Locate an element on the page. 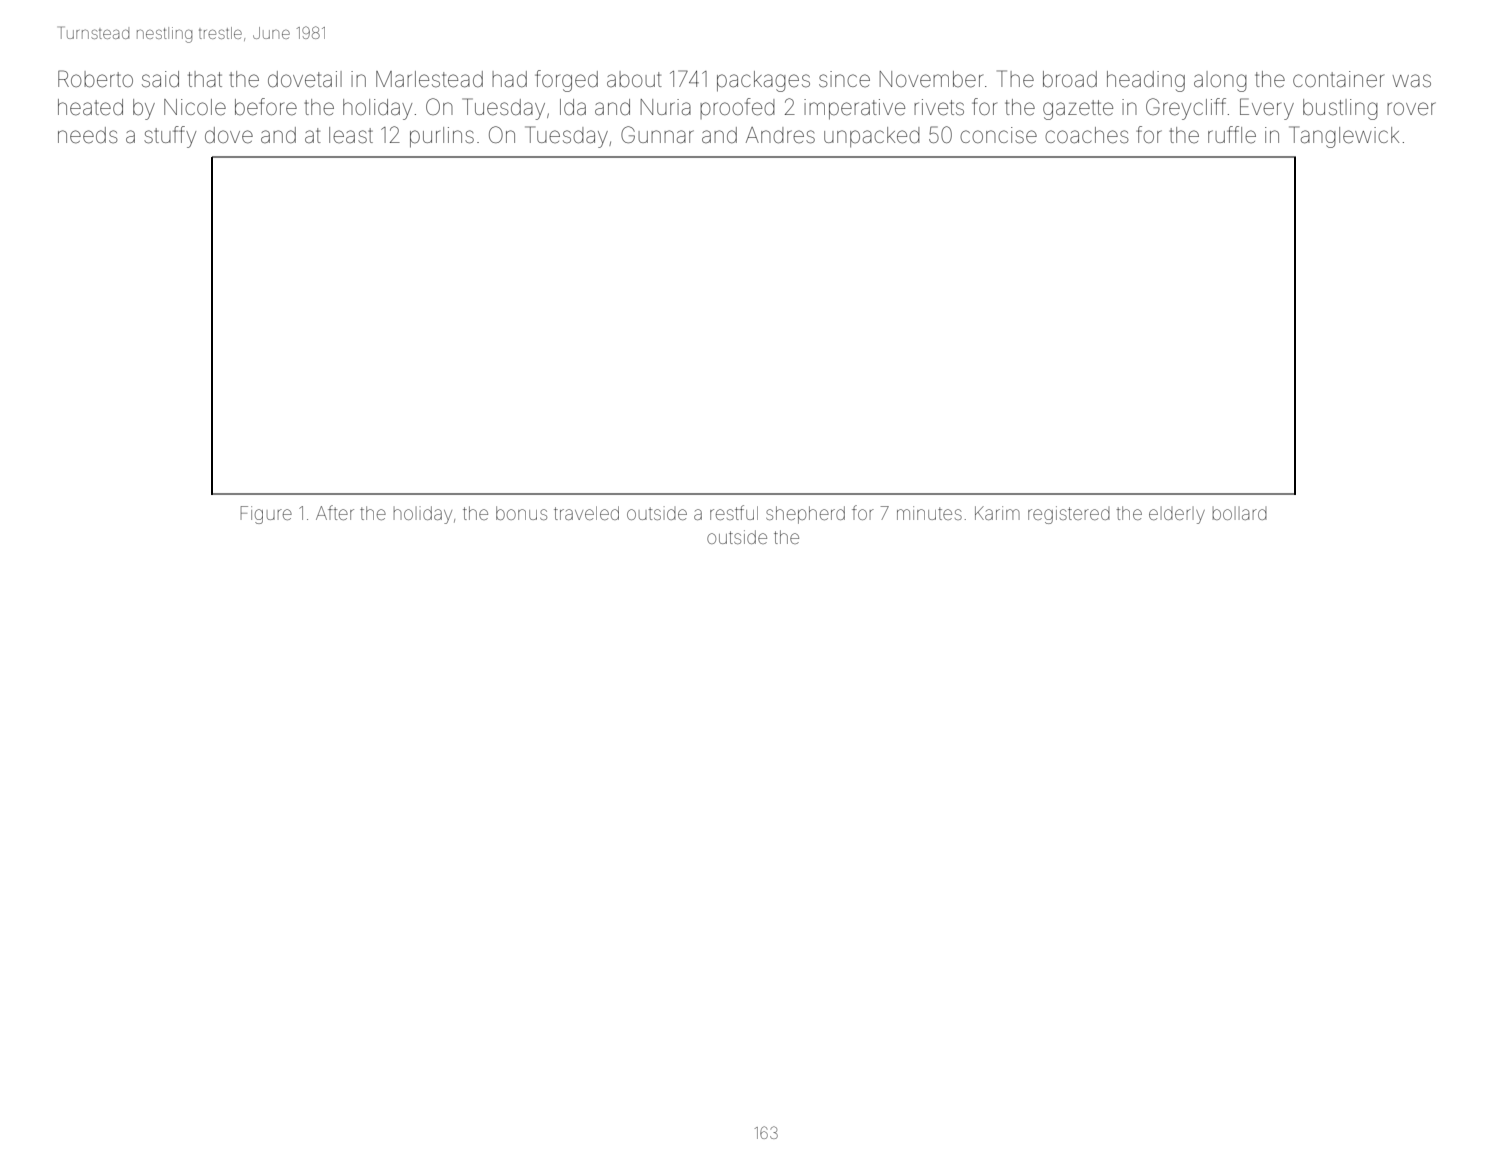 The image size is (1507, 1165). registered is located at coordinates (1069, 515).
